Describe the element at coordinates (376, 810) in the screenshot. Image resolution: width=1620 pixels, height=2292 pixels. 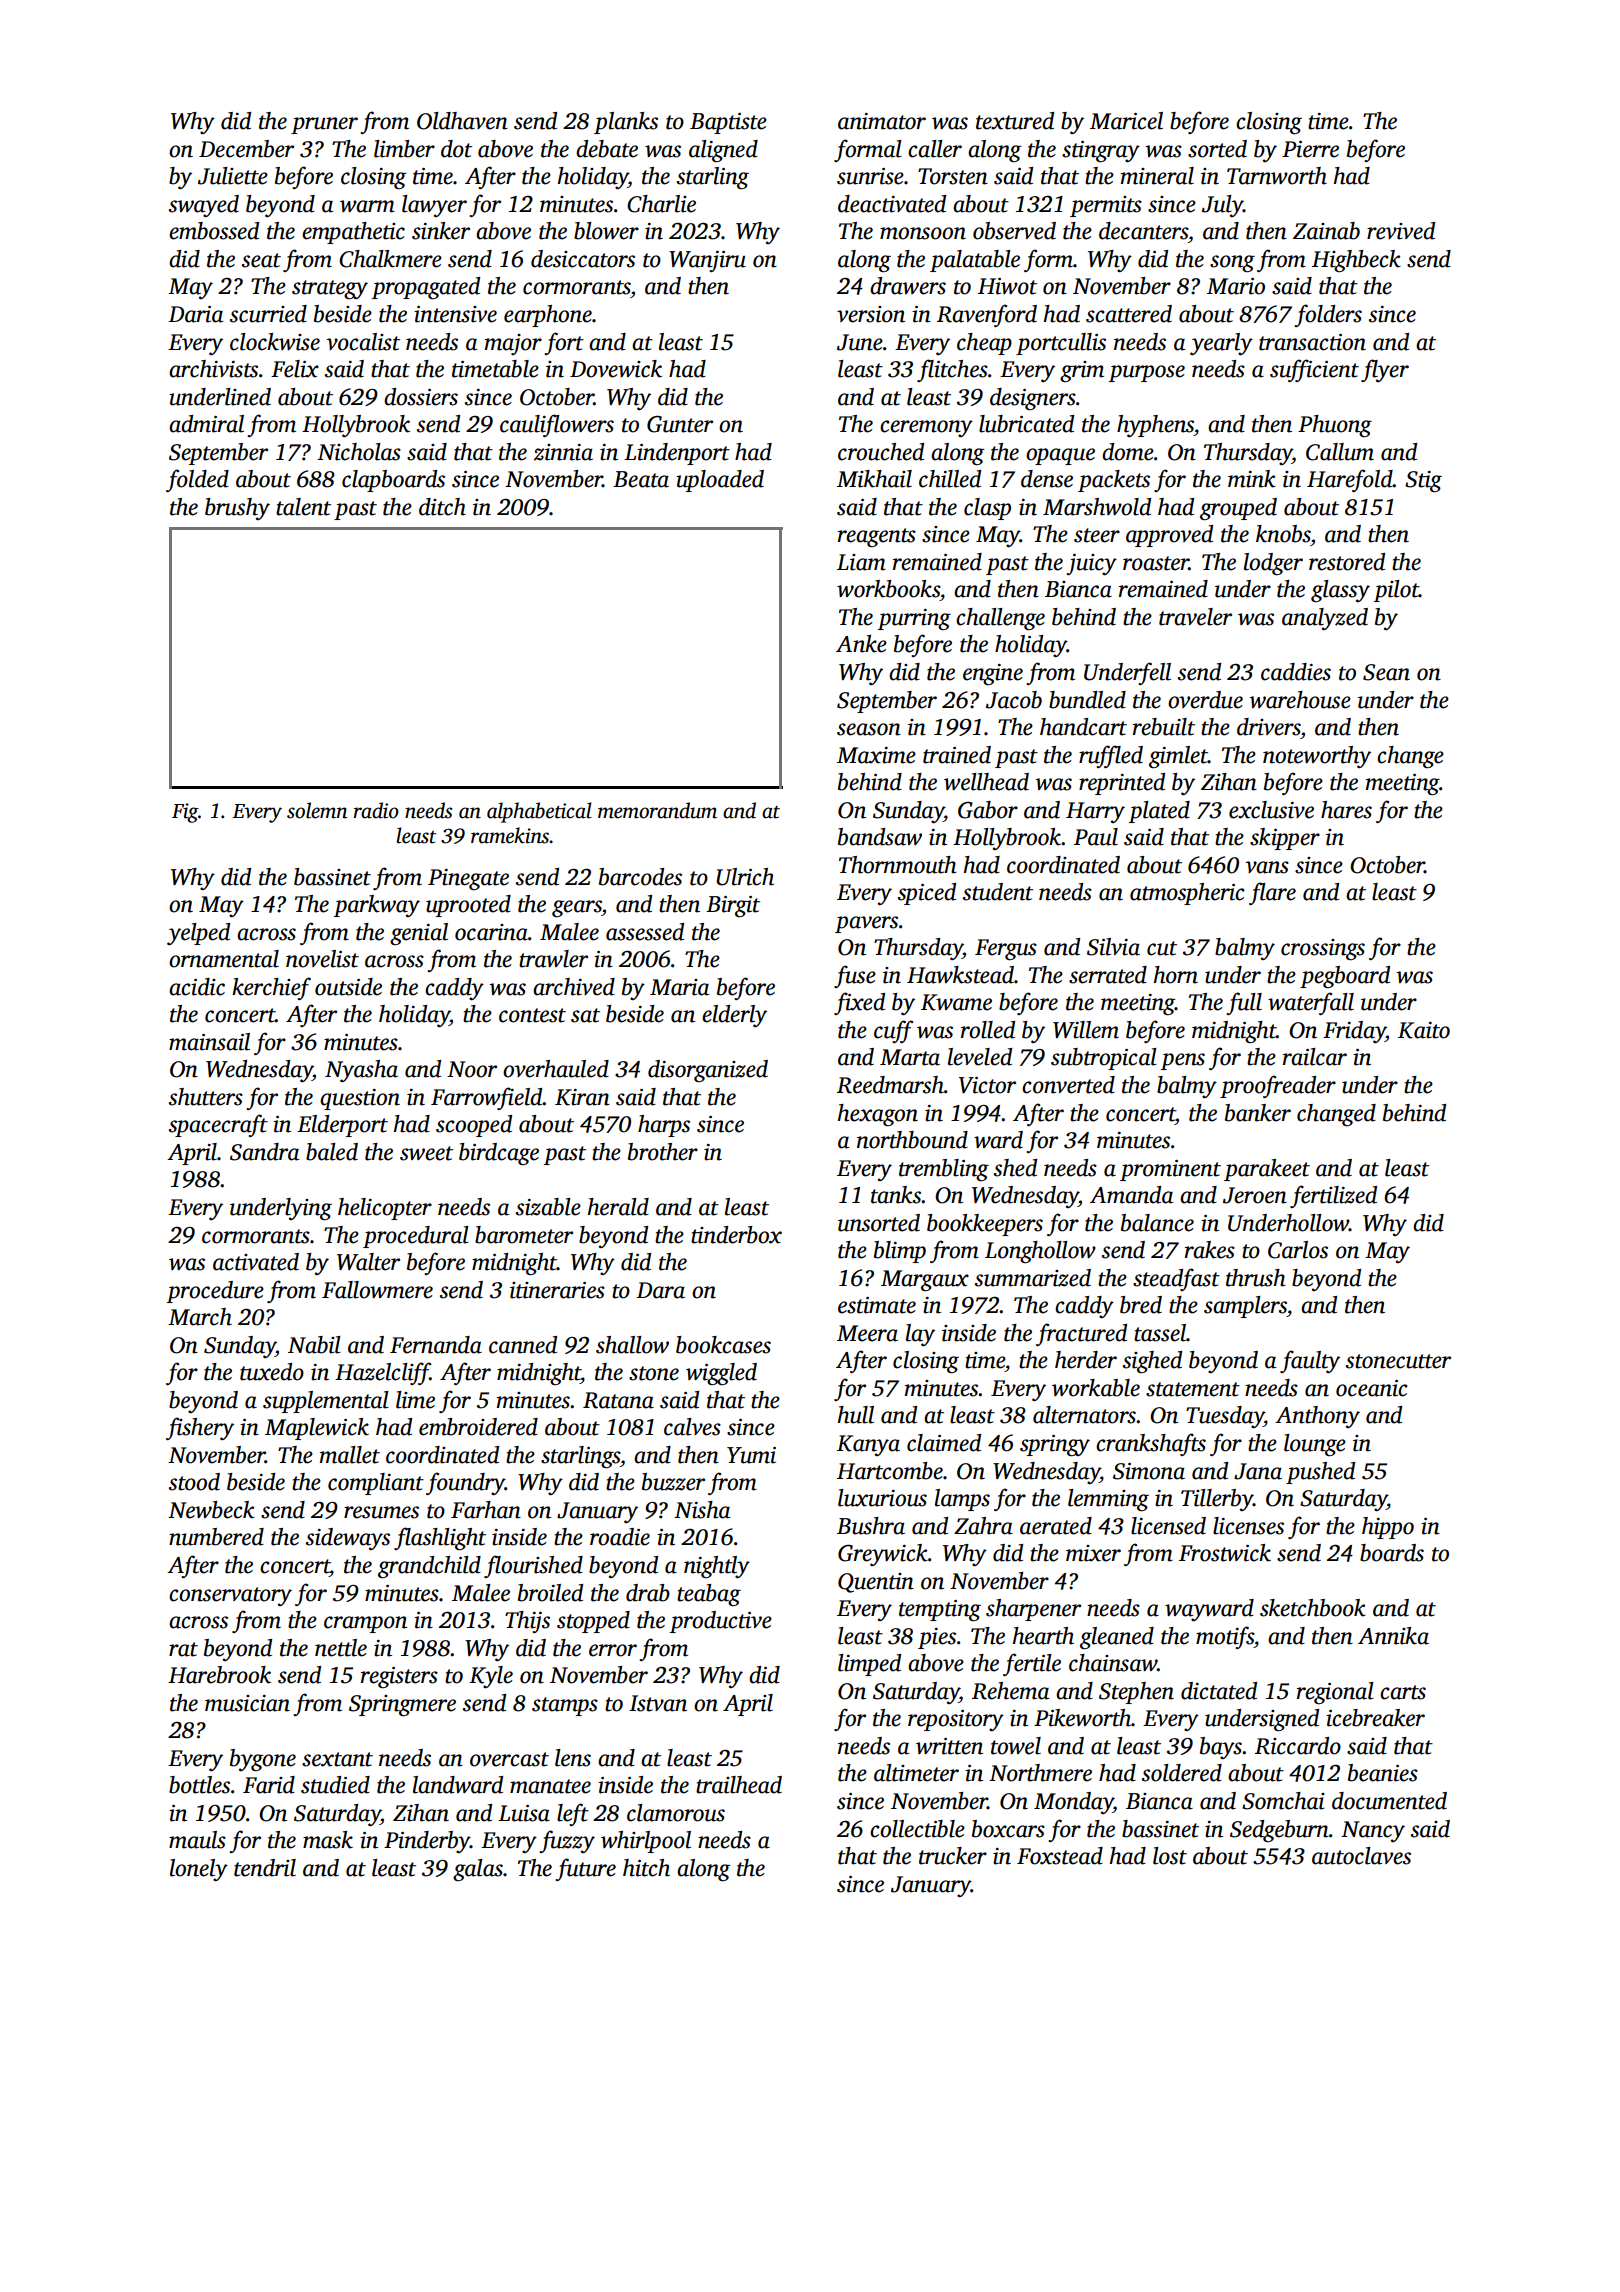
I see `radio` at that location.
